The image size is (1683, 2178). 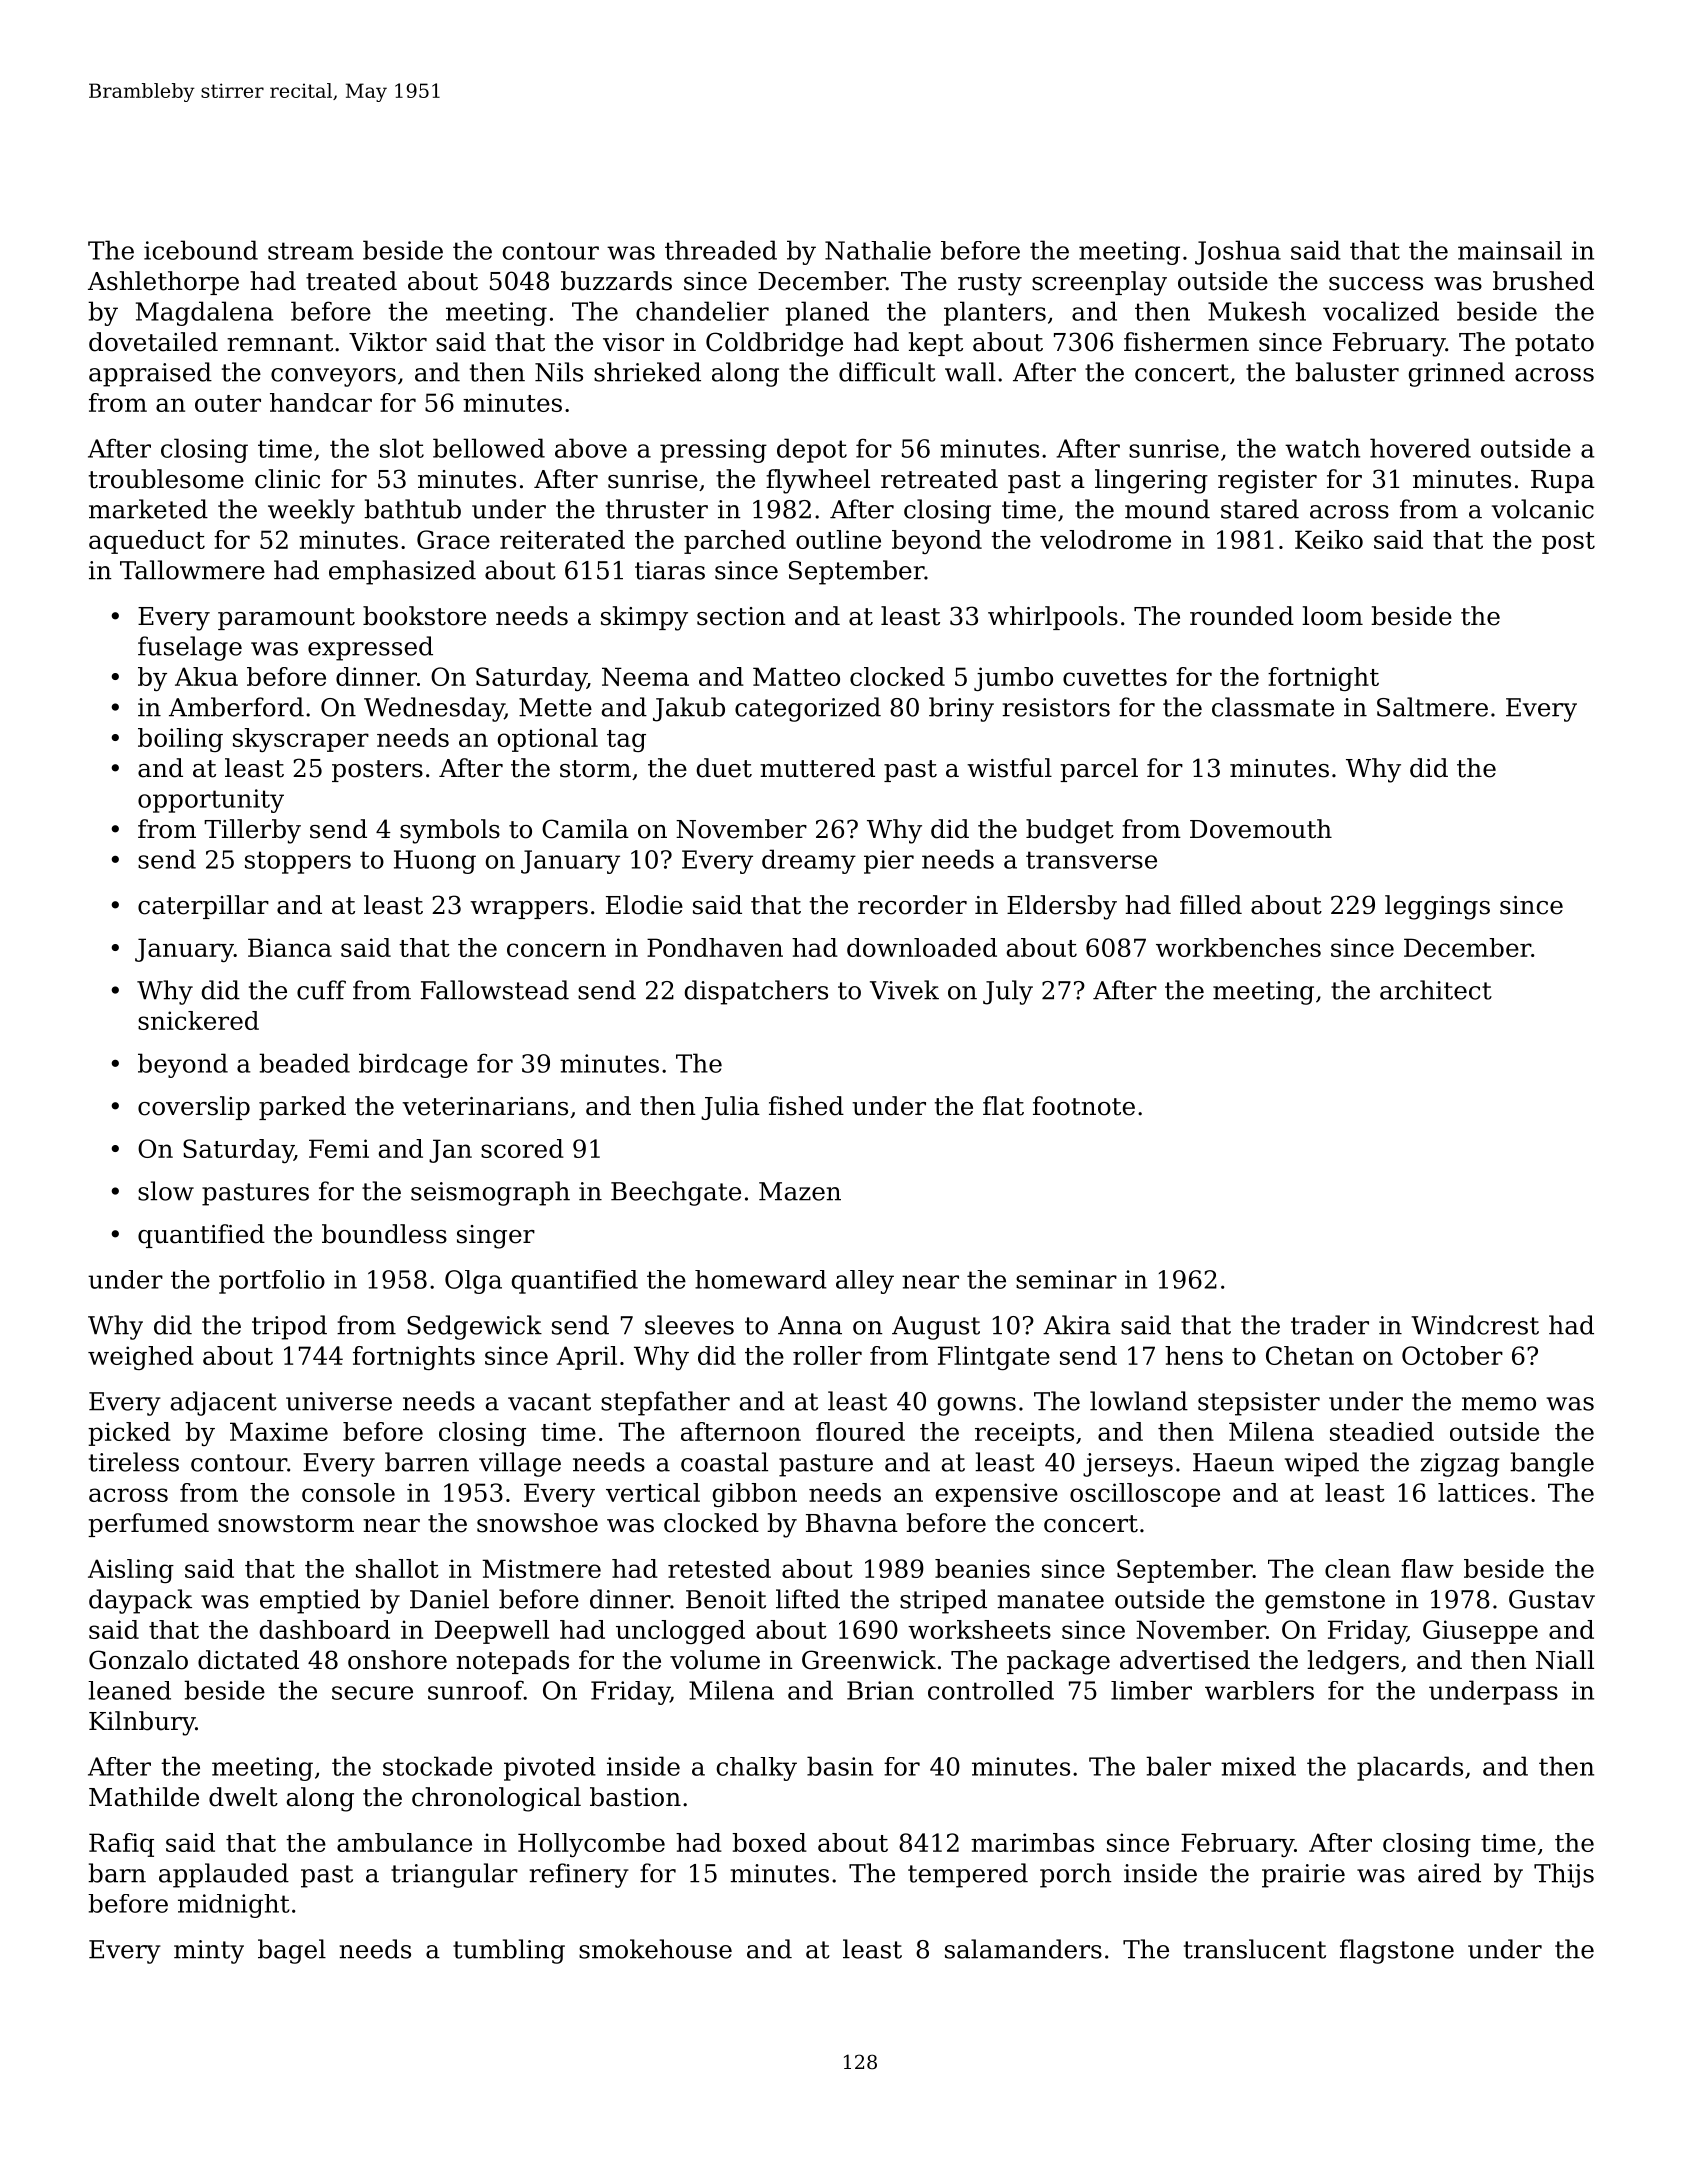 I want to click on Gustav, so click(x=1552, y=1599).
